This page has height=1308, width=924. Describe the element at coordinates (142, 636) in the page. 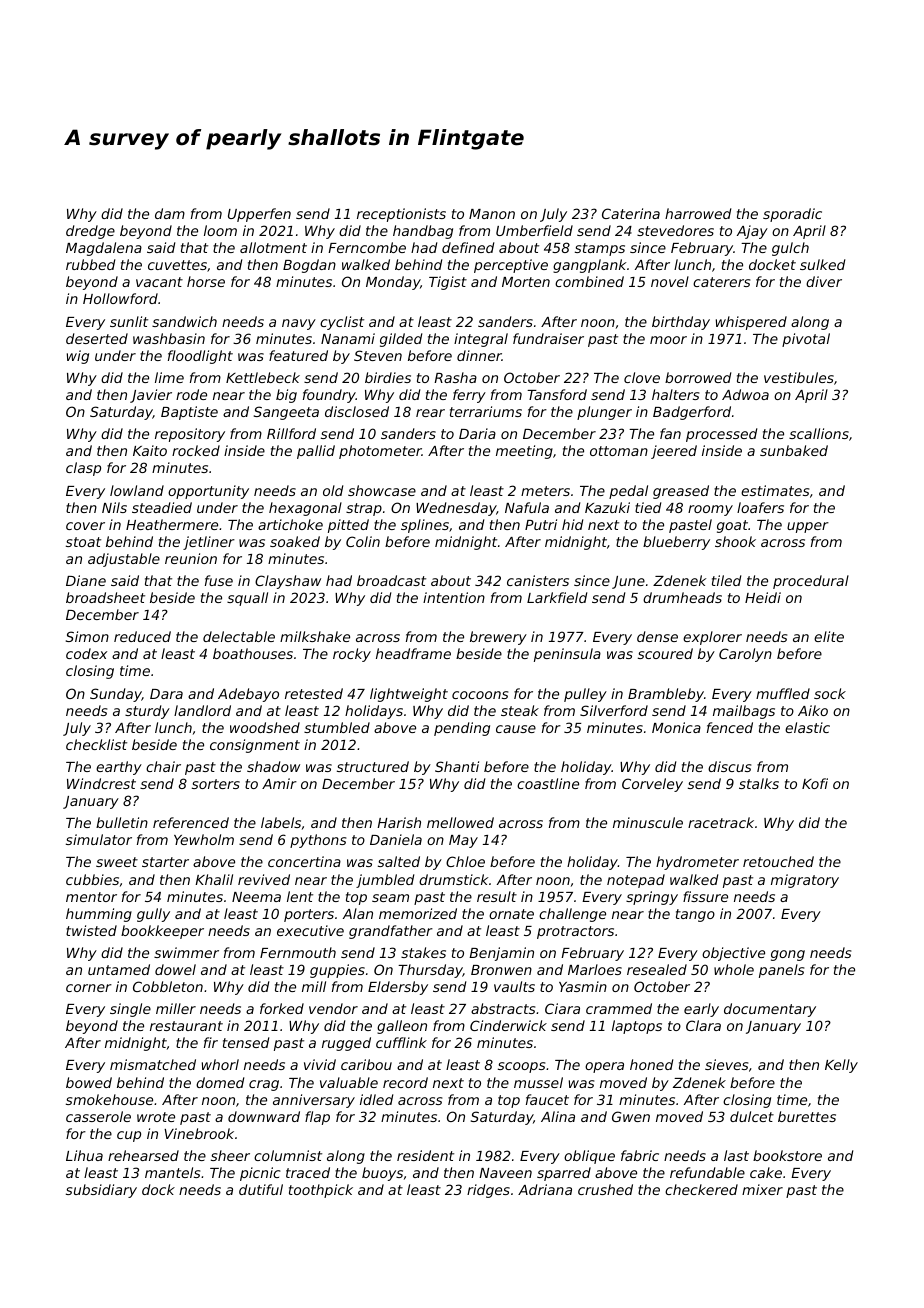

I see `reduced` at that location.
